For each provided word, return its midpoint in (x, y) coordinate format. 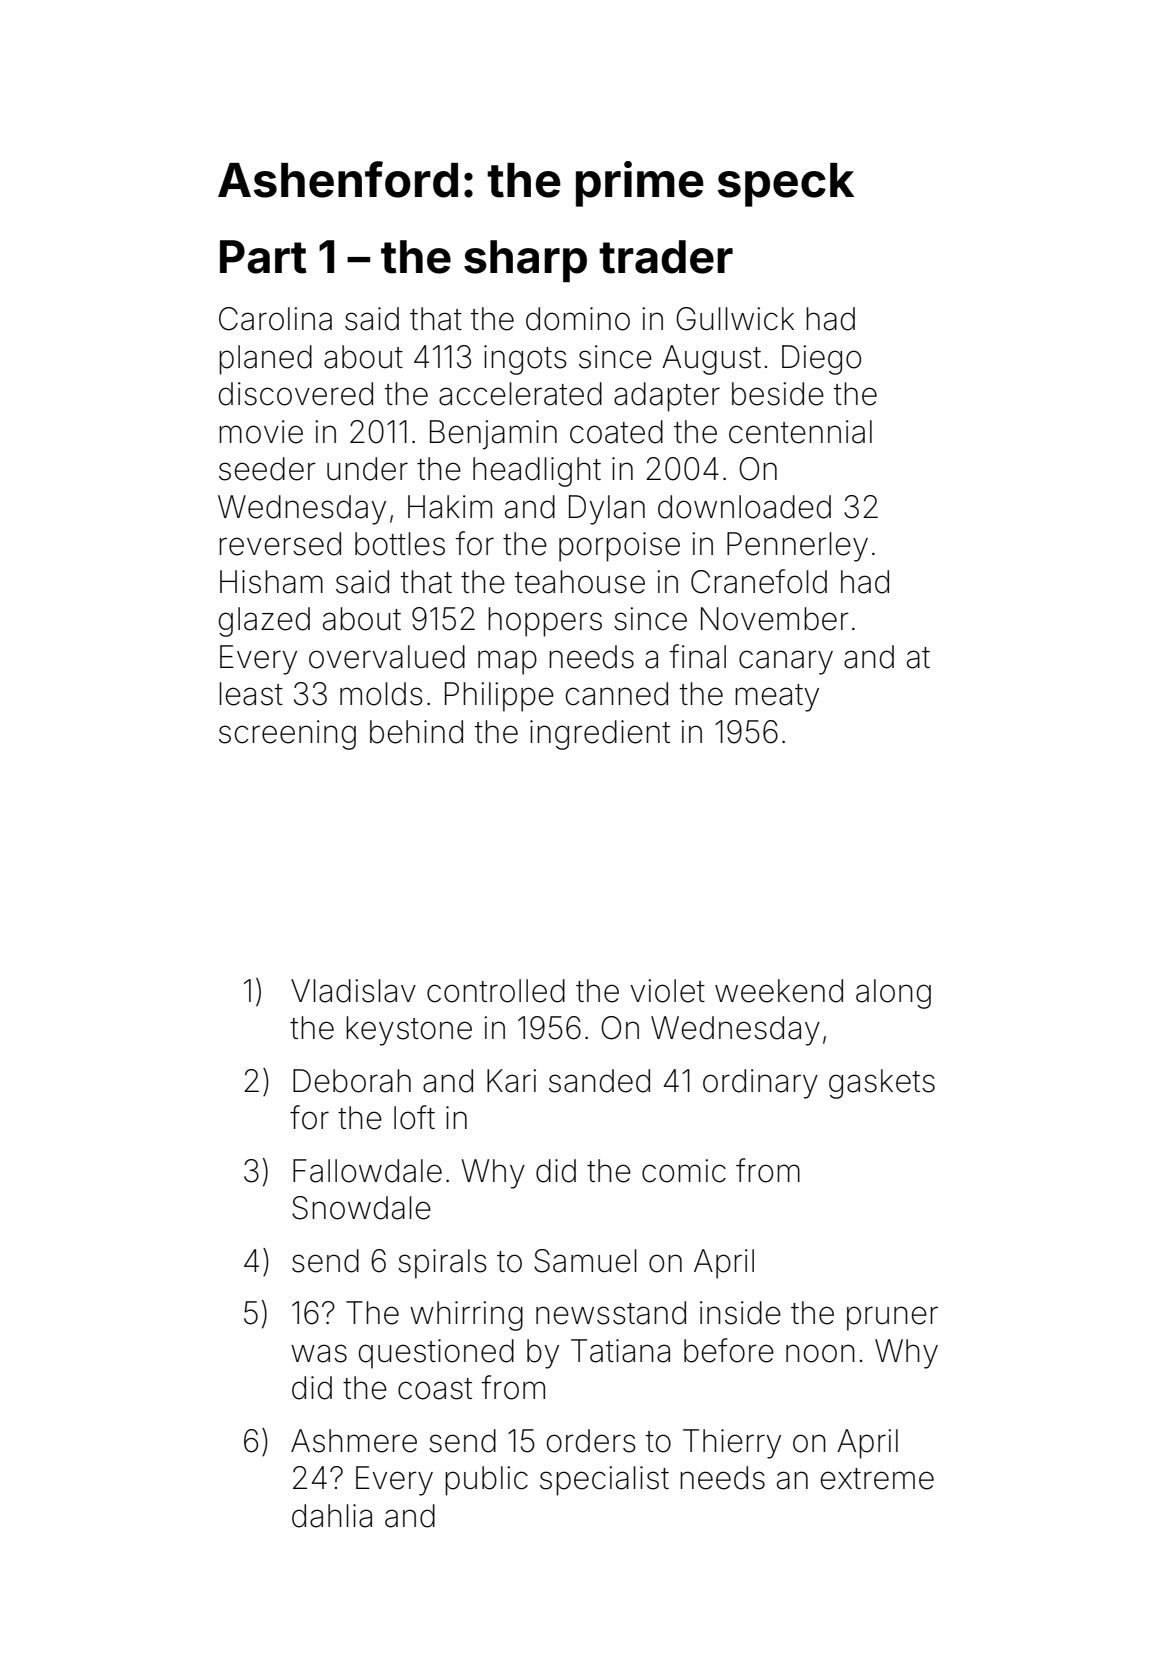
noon (820, 1353)
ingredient (600, 735)
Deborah (352, 1081)
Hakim (450, 507)
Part (263, 257)
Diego (821, 360)
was (319, 1353)
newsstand (611, 1313)
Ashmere (354, 1441)
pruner (892, 1318)
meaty (777, 698)
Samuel (585, 1261)
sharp (525, 261)
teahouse (580, 582)
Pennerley (797, 547)
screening (287, 735)
